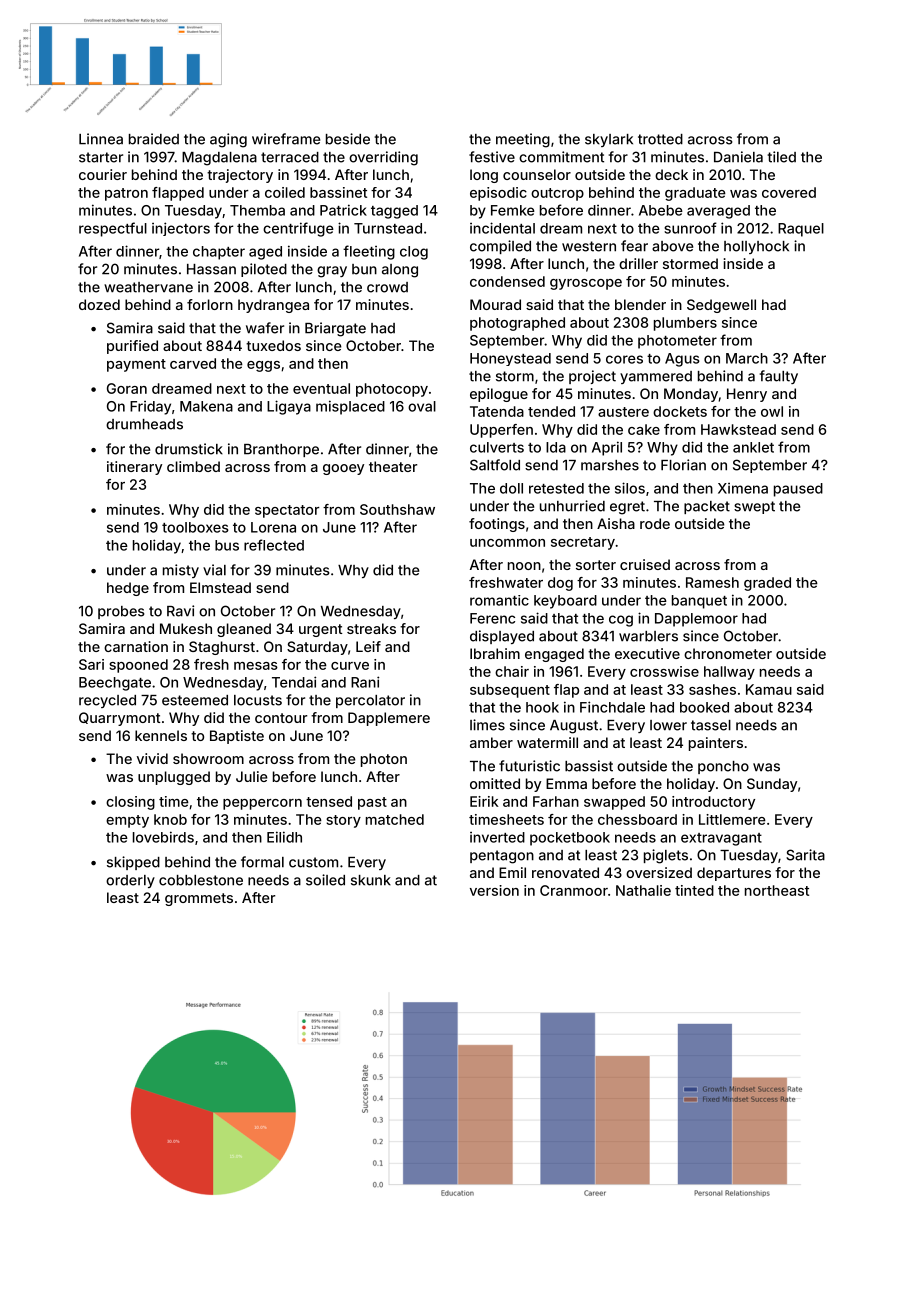 This screenshot has width=908, height=1316. What do you see at coordinates (263, 366) in the screenshot?
I see `eggs` at bounding box center [263, 366].
